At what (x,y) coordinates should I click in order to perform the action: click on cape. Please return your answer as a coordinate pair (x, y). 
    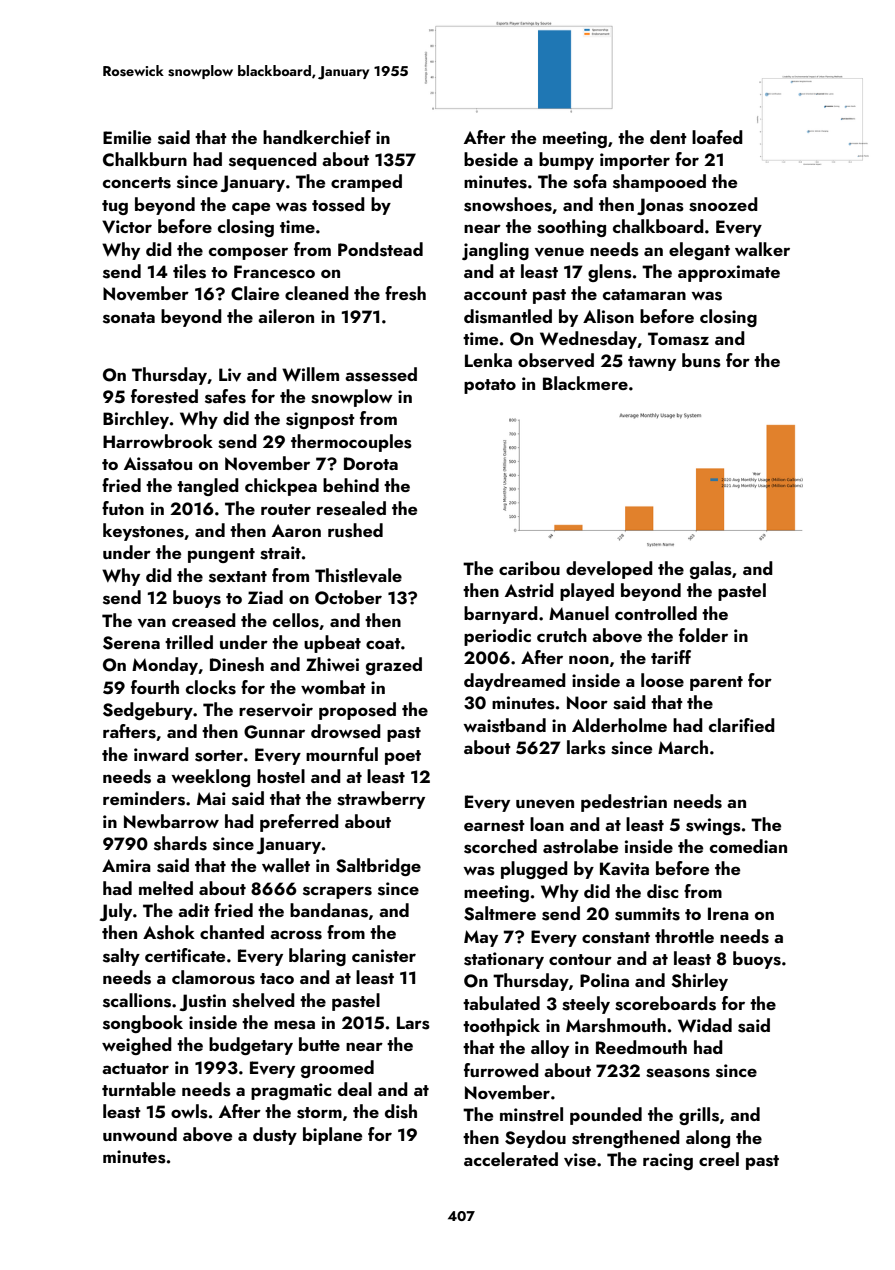
    Looking at the image, I should click on (251, 208).
